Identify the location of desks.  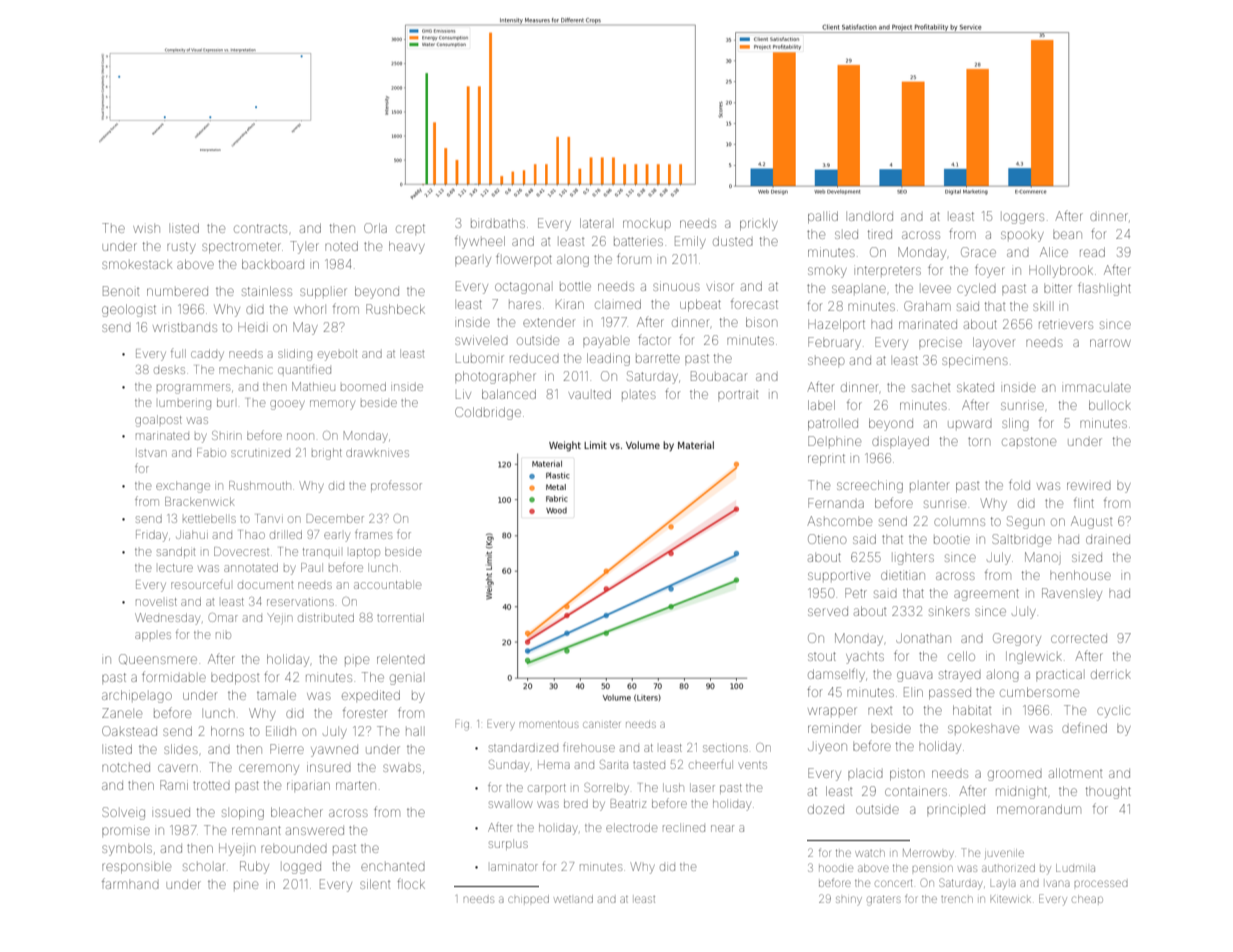
(169, 370).
